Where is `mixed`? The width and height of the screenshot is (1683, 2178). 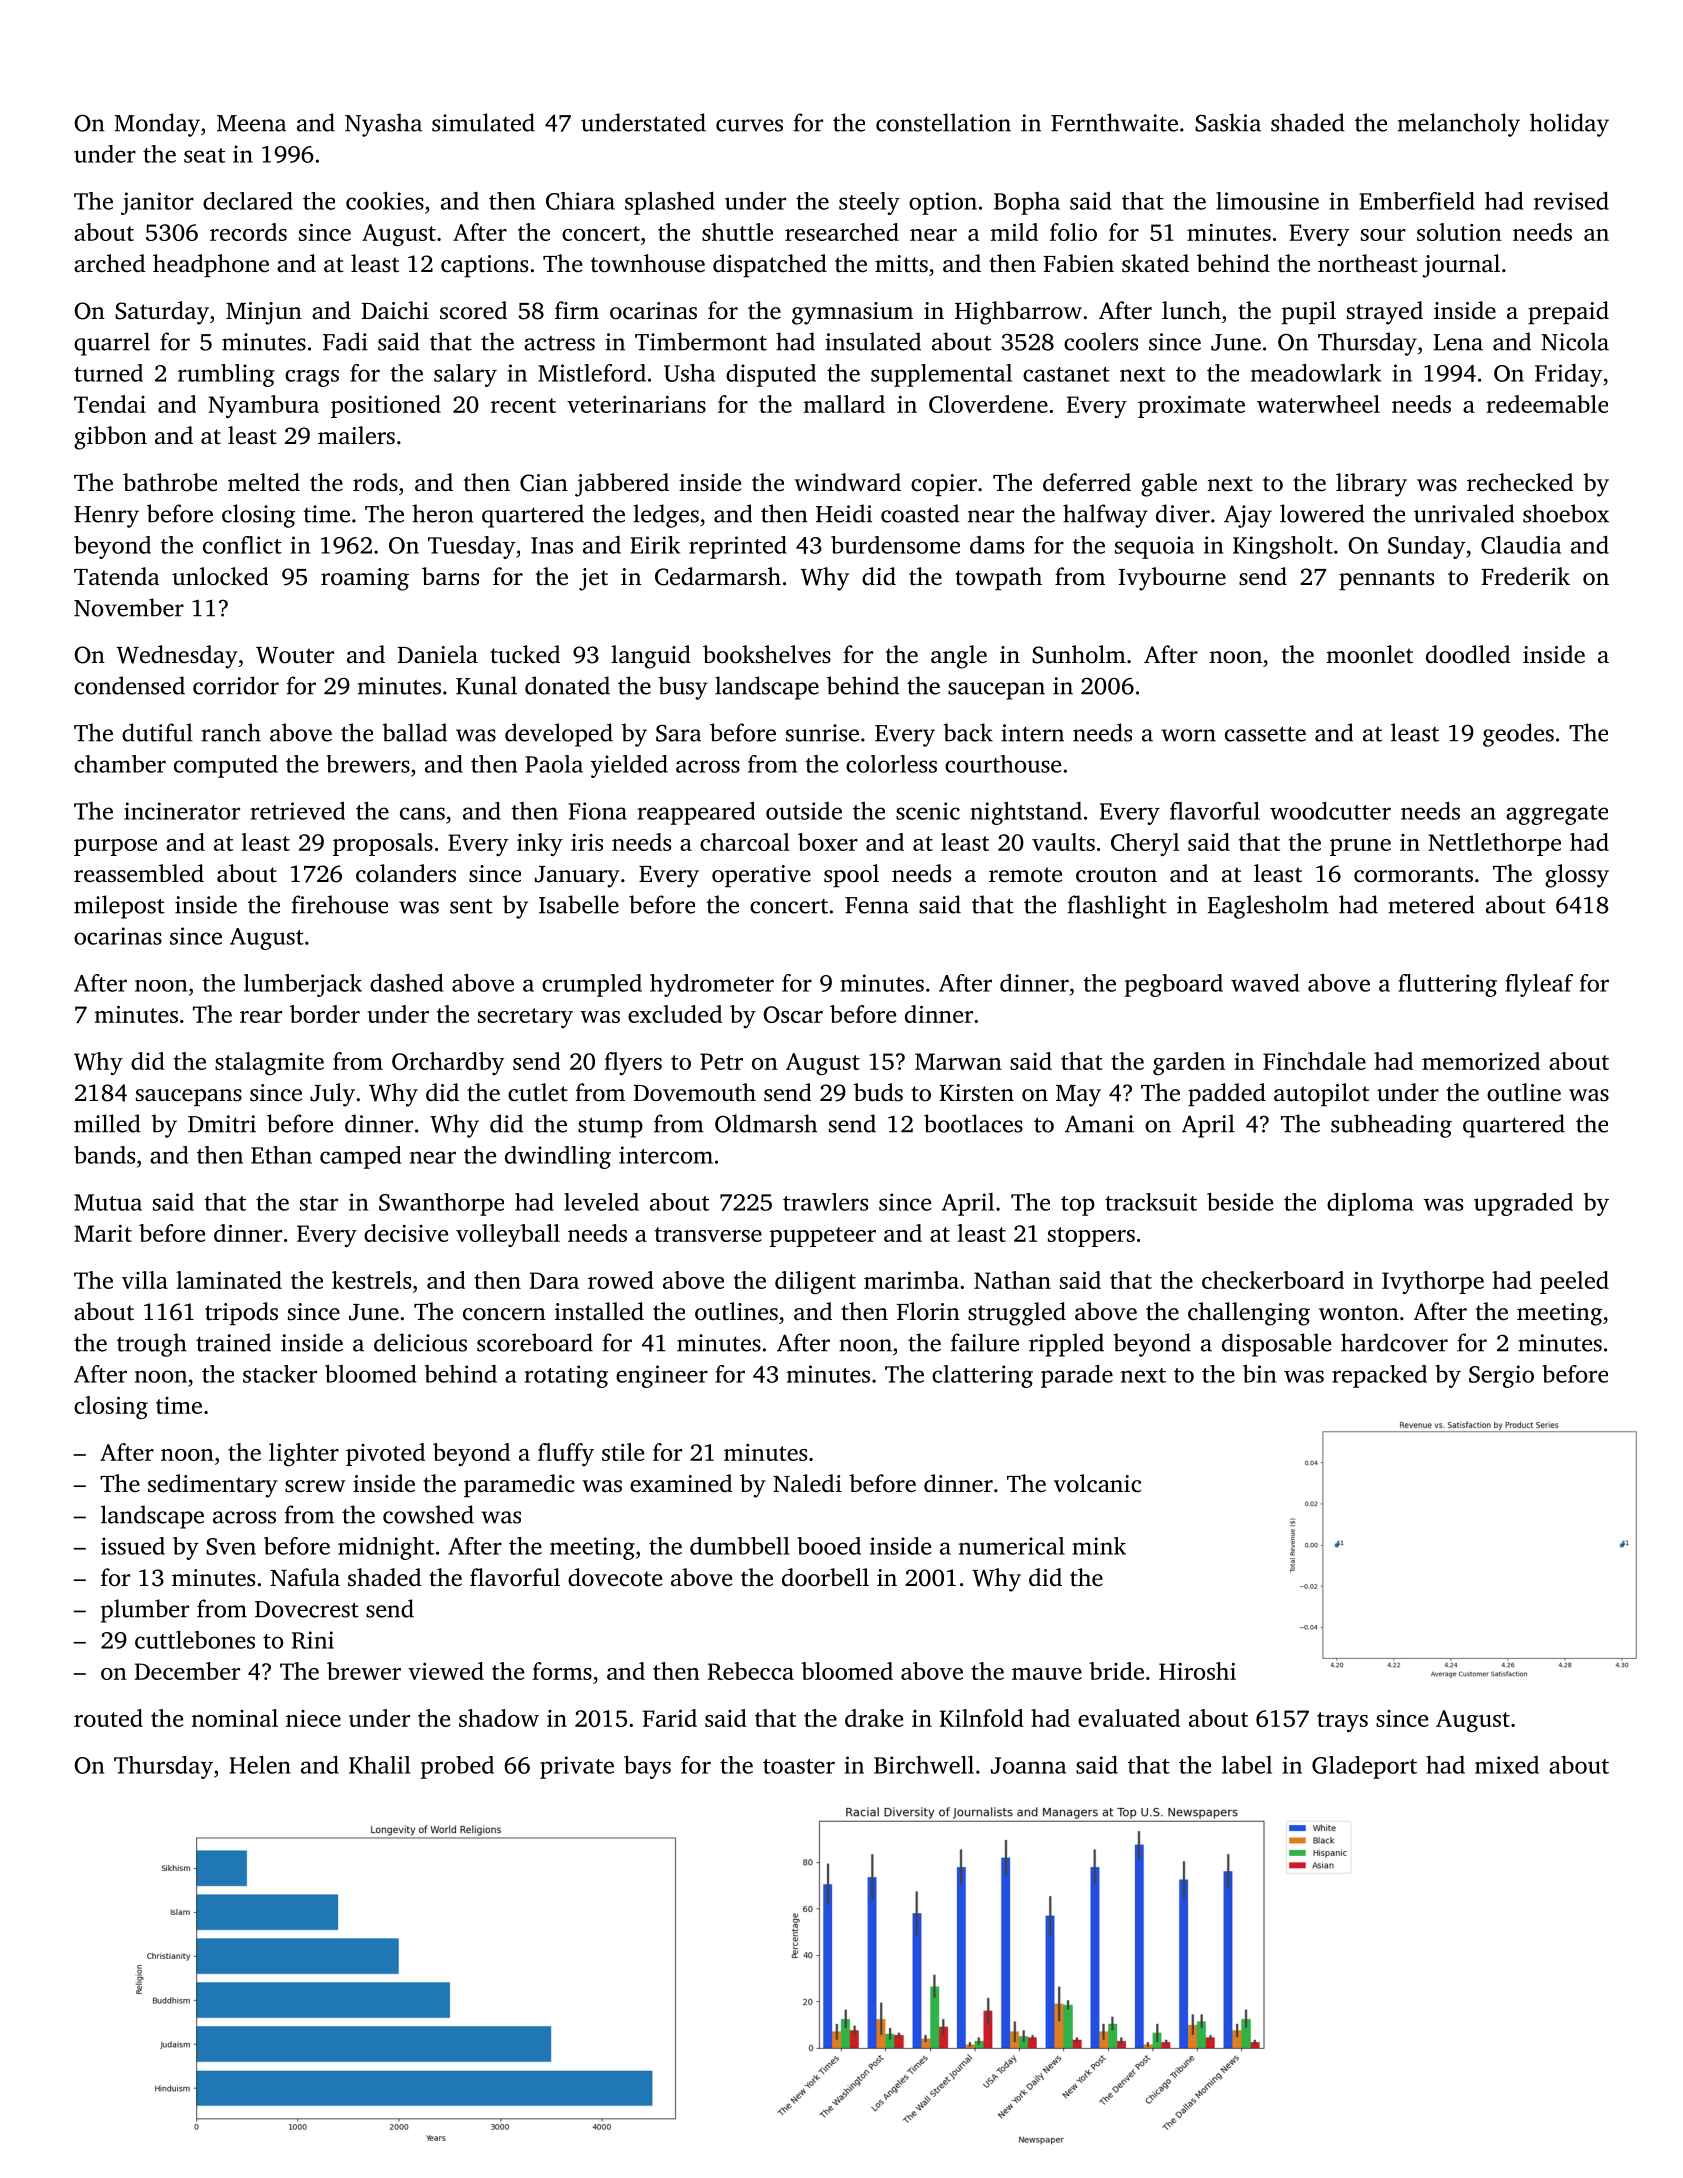 mixed is located at coordinates (1507, 1765).
